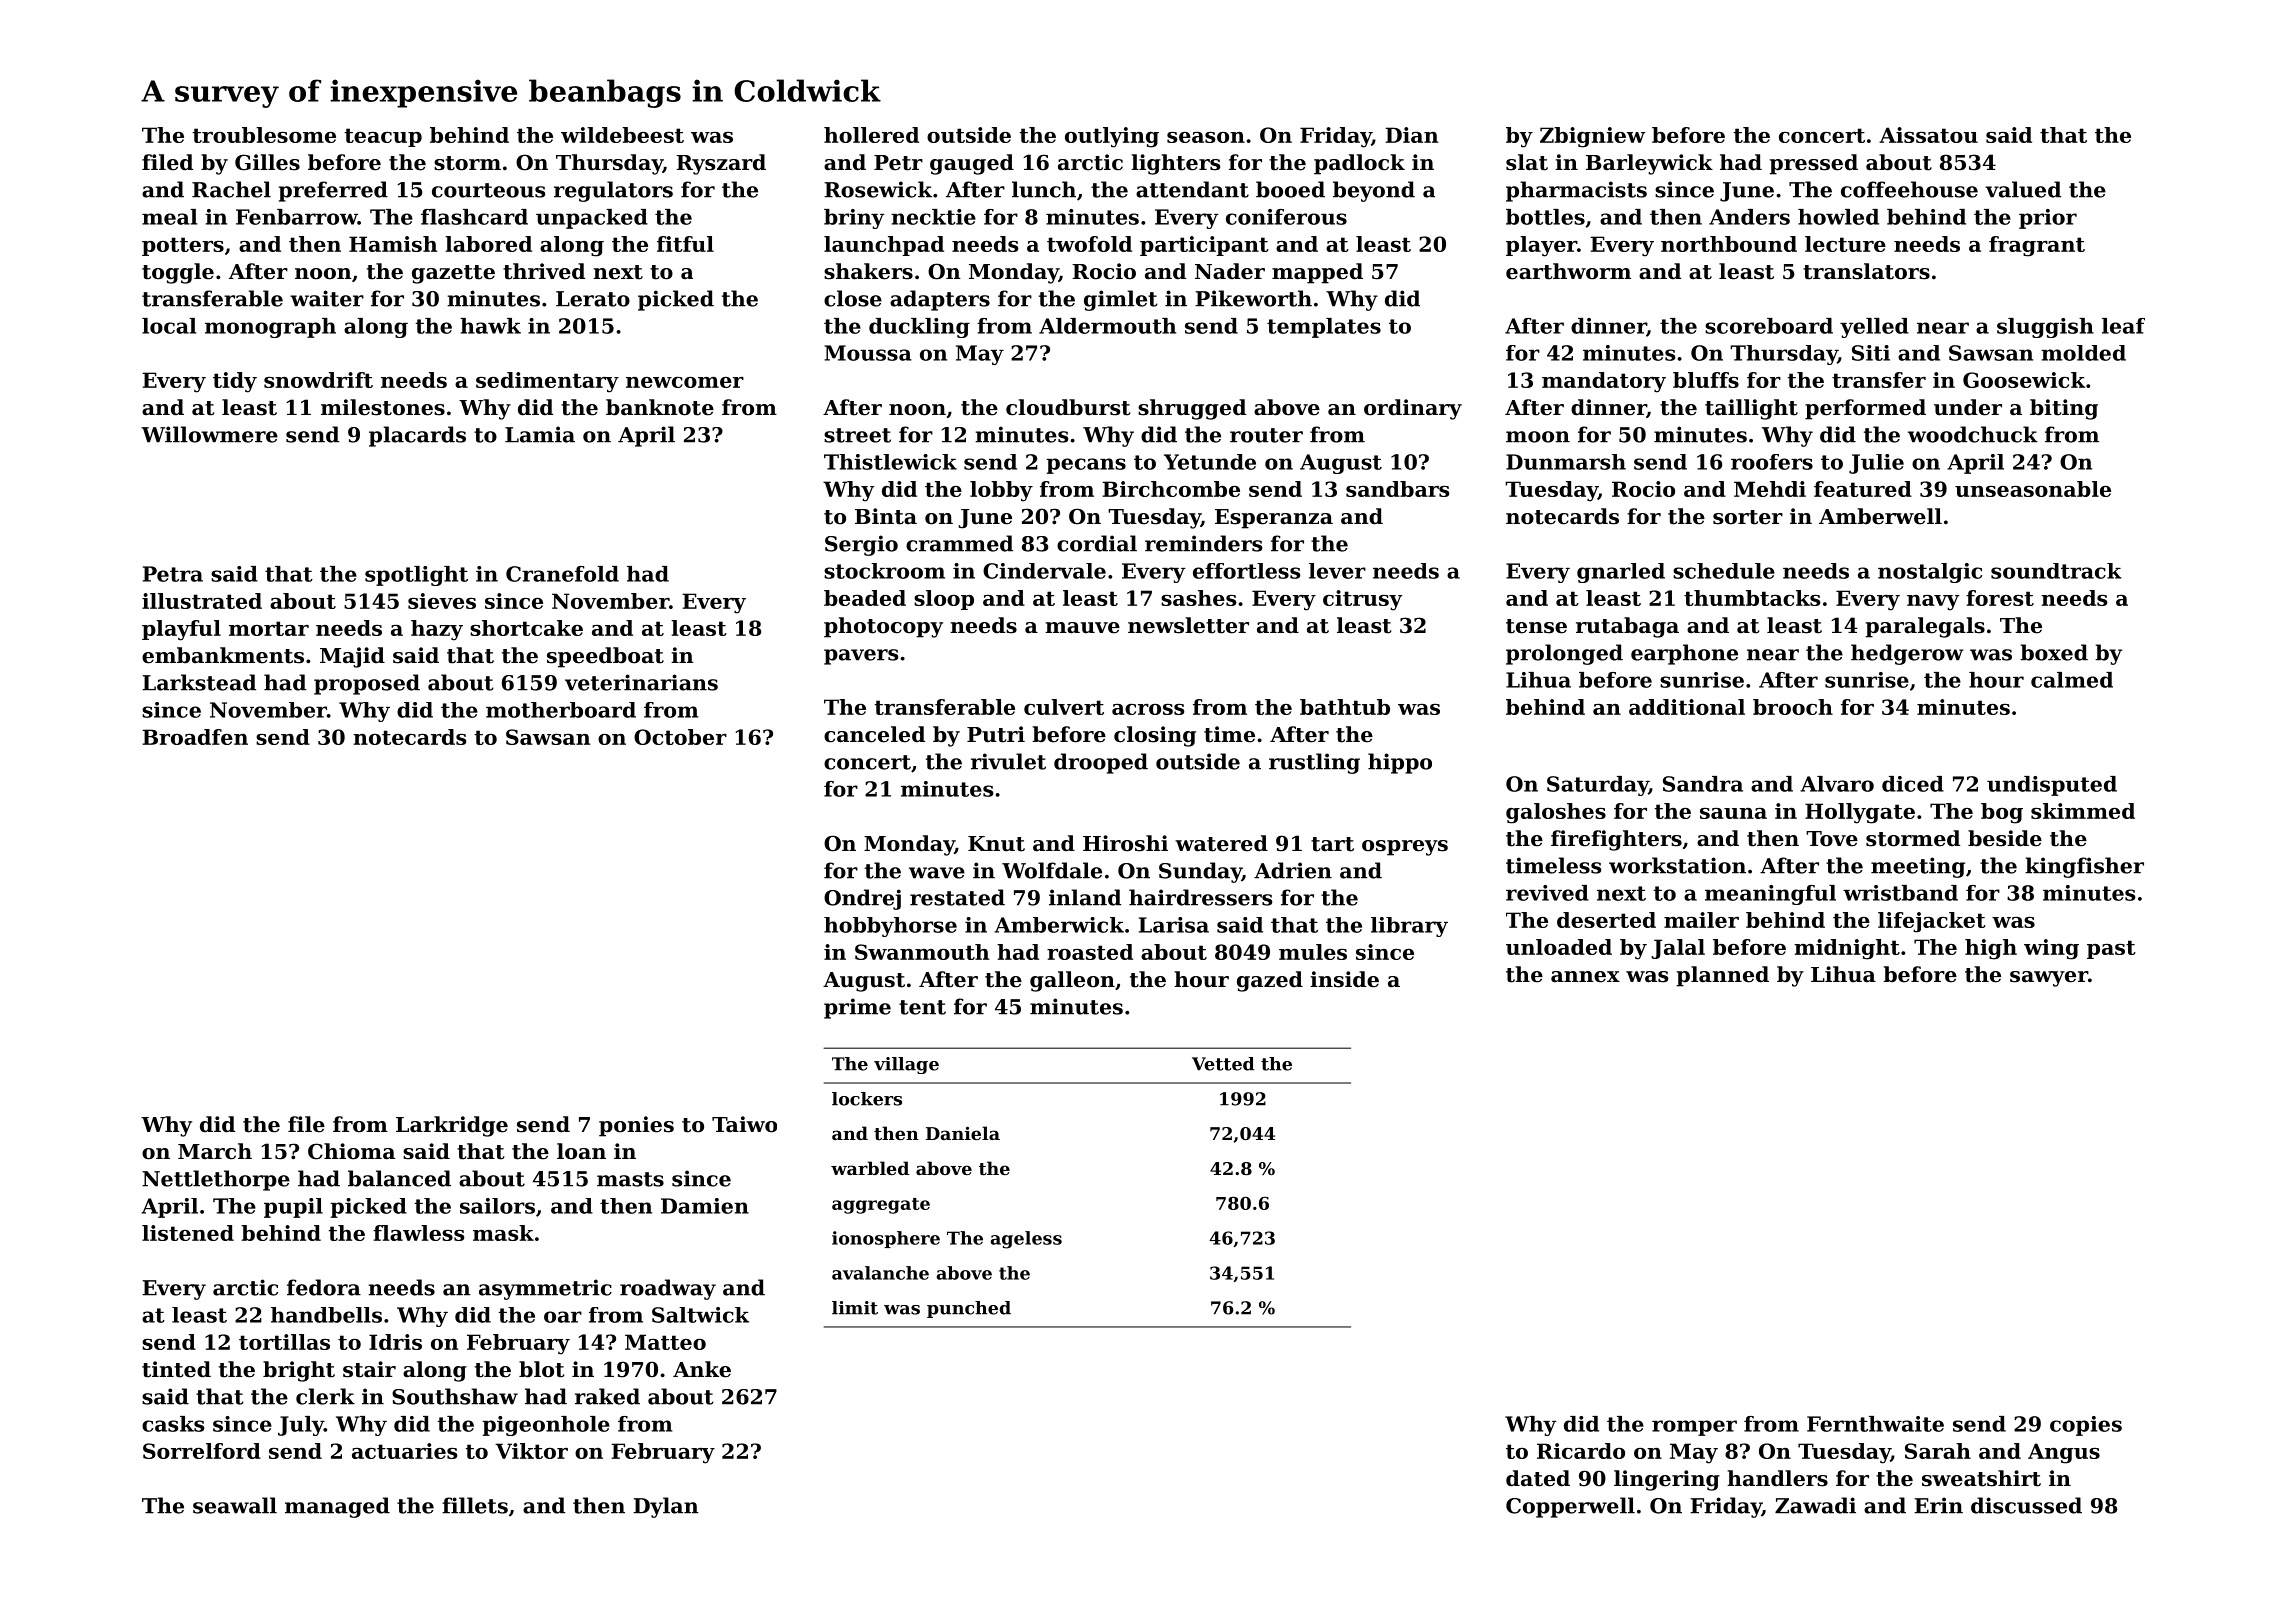 The width and height of the image is (2286, 1616). What do you see at coordinates (367, 684) in the image?
I see `proposed` at bounding box center [367, 684].
